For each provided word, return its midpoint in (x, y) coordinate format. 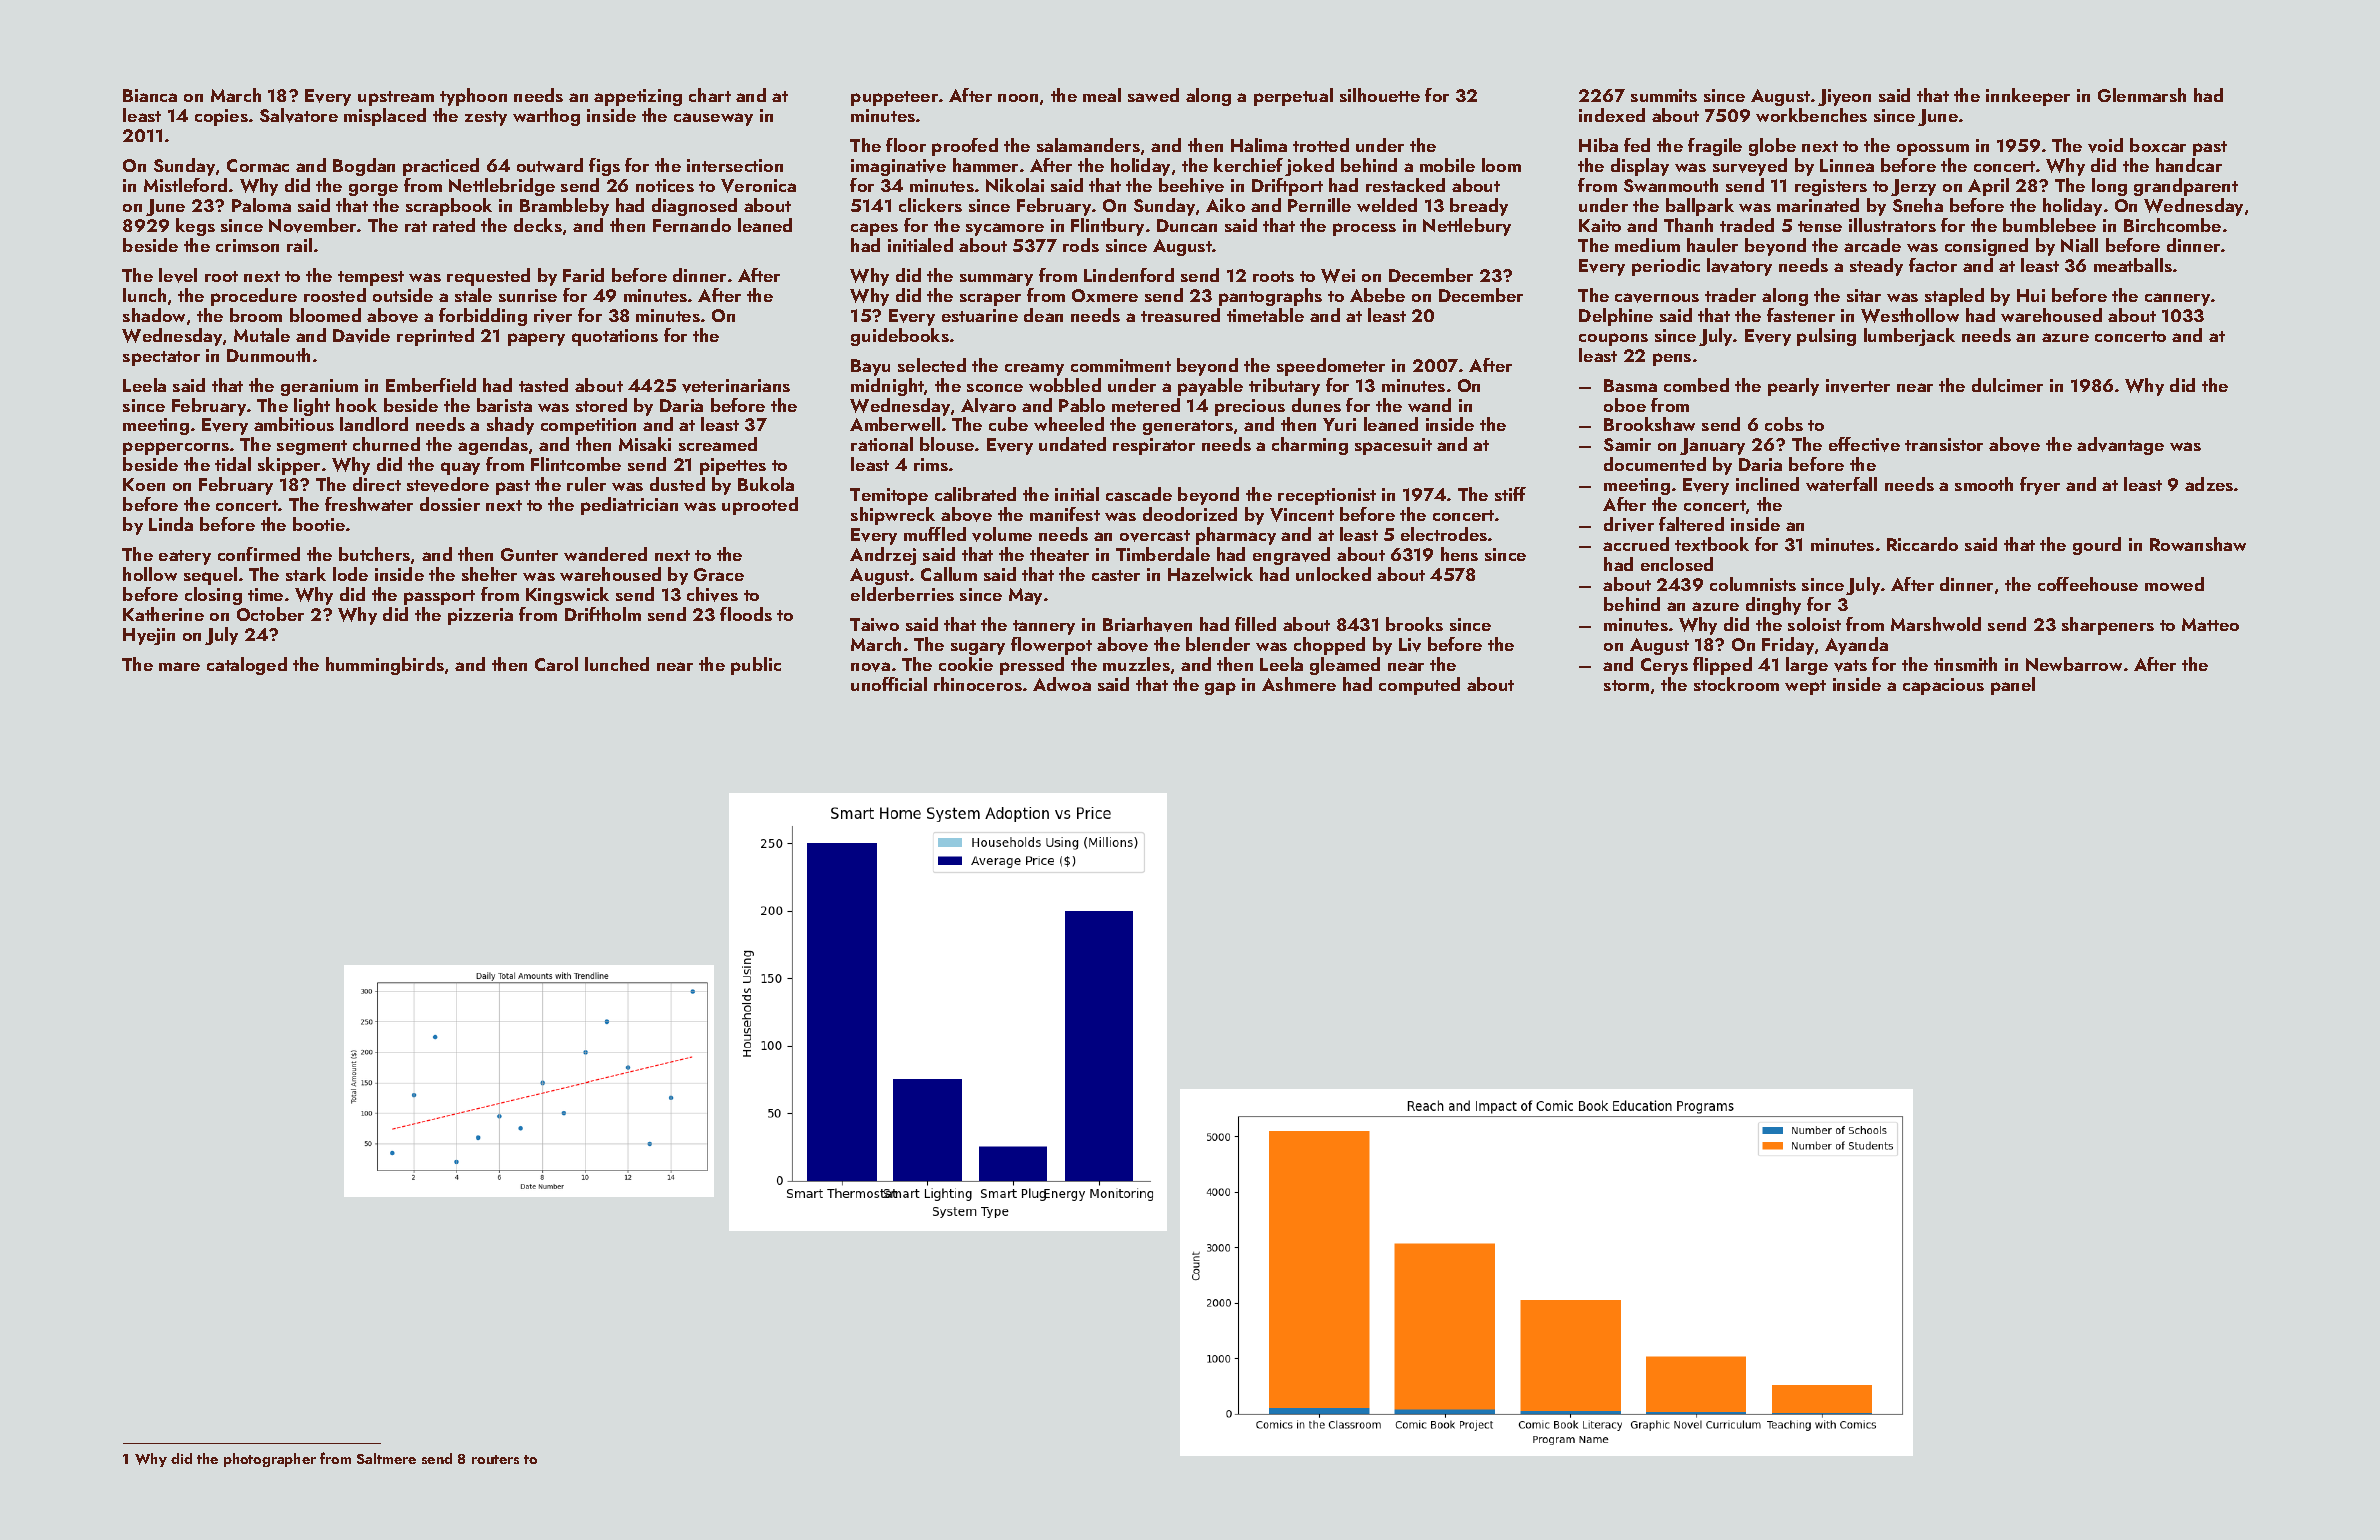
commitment (1121, 365)
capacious (1943, 686)
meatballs (2133, 265)
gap (1220, 688)
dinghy (1773, 606)
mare (179, 666)
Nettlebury (1467, 227)
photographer (270, 1460)
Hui (2031, 295)
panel (2013, 686)
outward (550, 165)
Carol (556, 664)
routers (495, 1459)
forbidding (483, 317)
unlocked (1333, 574)
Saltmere (386, 1458)
